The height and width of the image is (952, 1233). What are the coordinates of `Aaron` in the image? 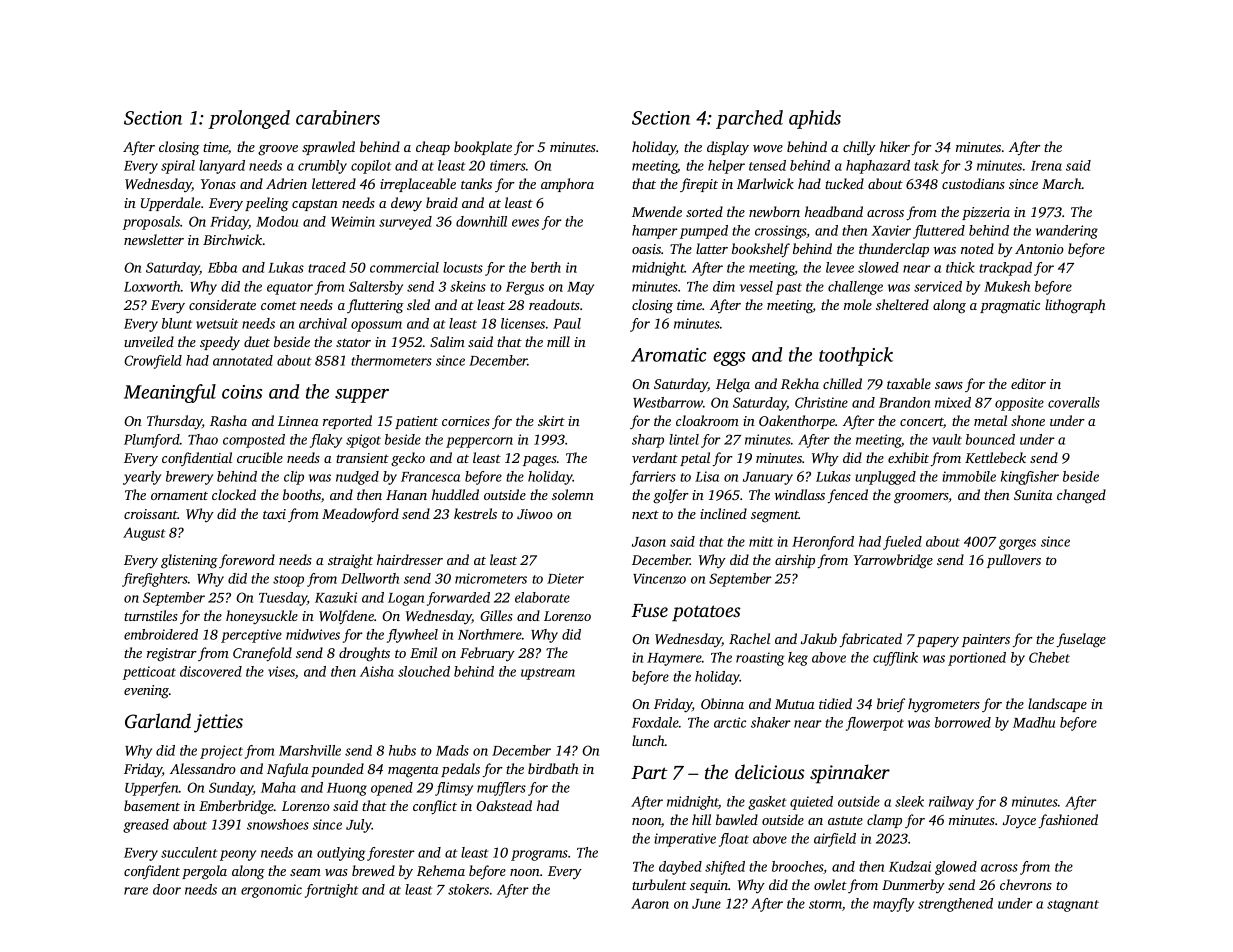 It's located at (650, 903).
